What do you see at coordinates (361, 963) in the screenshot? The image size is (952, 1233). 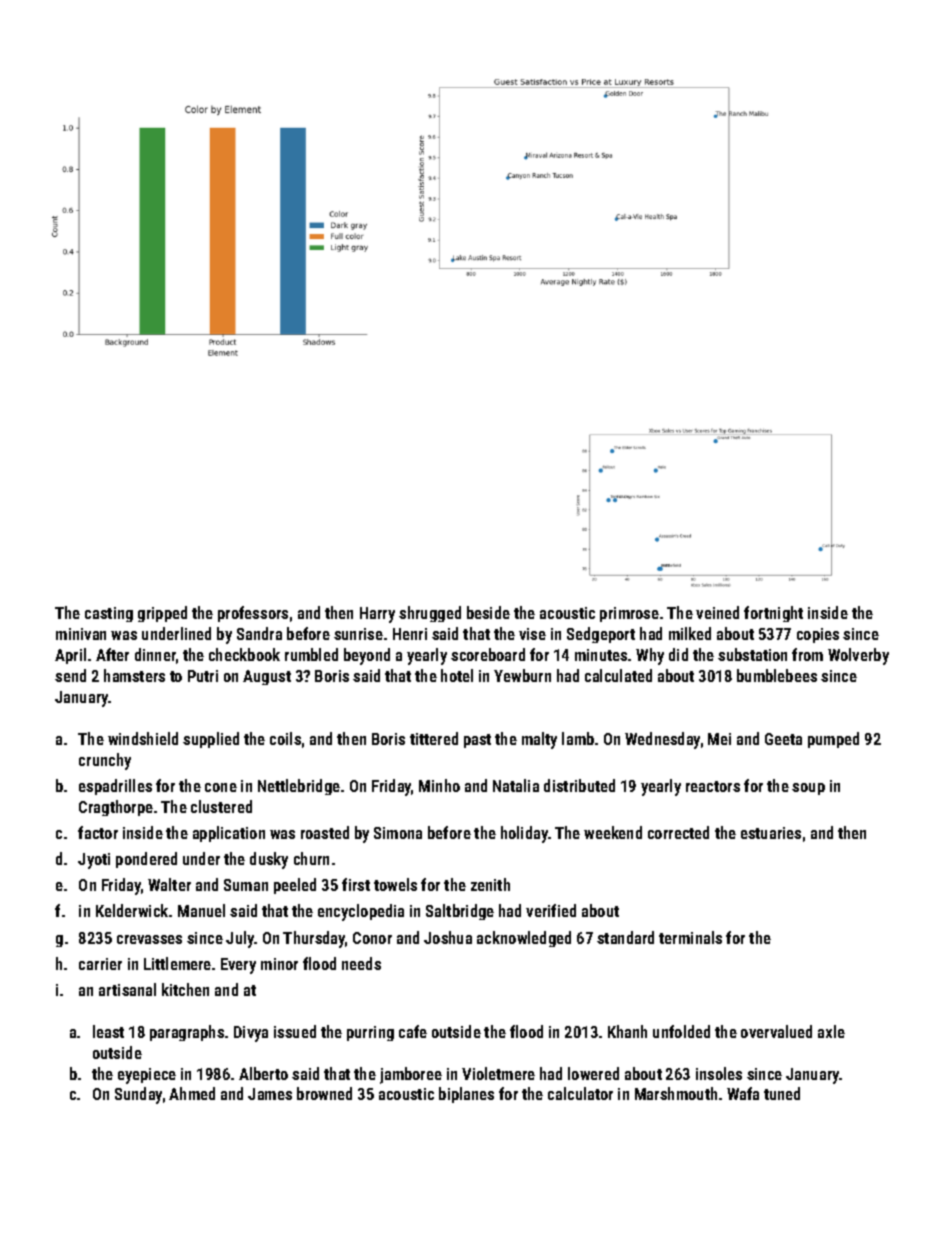 I see `needs` at bounding box center [361, 963].
